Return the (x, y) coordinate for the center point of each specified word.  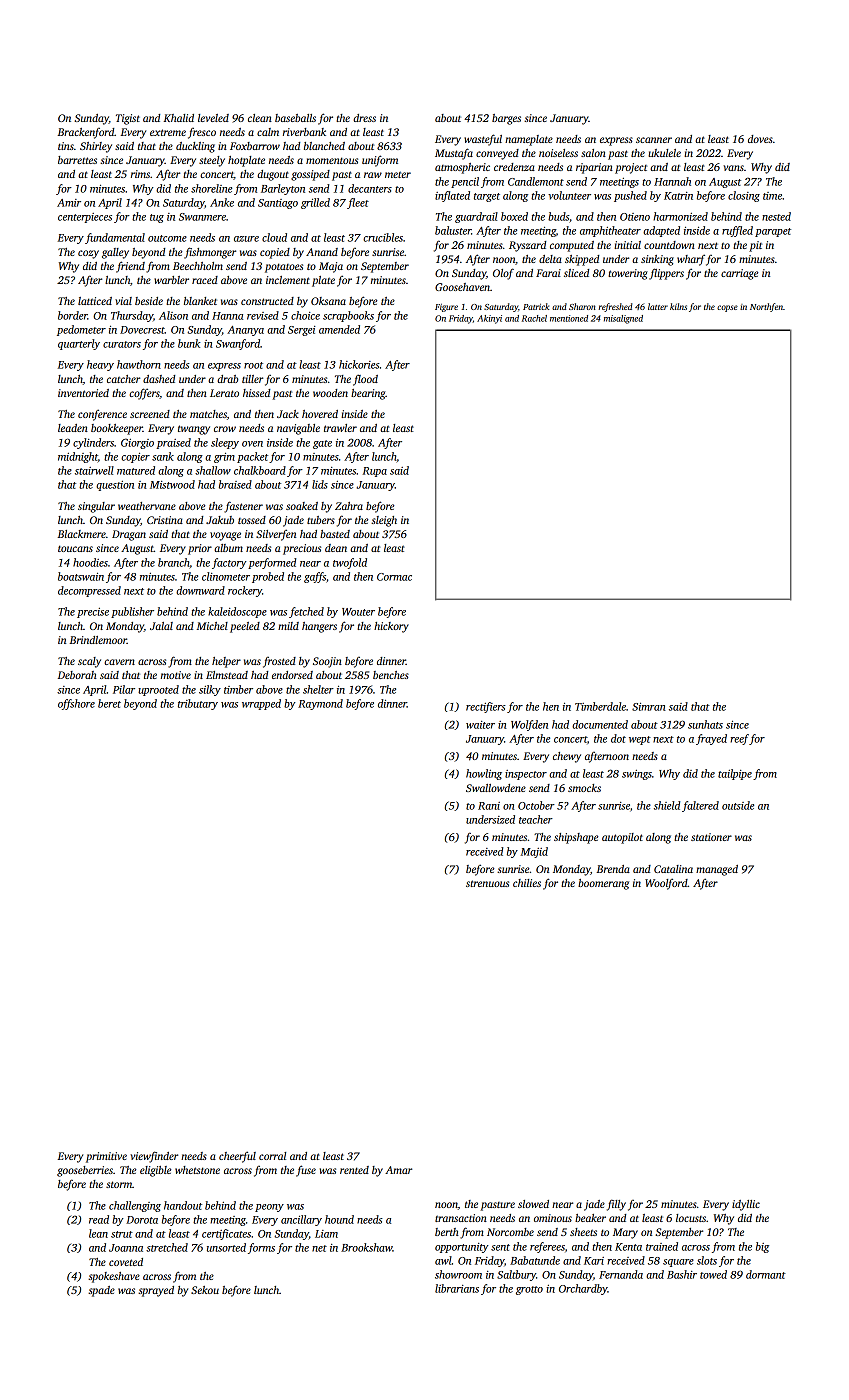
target (487, 197)
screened (150, 414)
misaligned (623, 319)
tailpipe (735, 774)
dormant (766, 1274)
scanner (654, 140)
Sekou (205, 1290)
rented (354, 1170)
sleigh (384, 521)
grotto (529, 1290)
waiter (480, 725)
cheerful (237, 1157)
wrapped (261, 704)
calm (268, 132)
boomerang (603, 884)
